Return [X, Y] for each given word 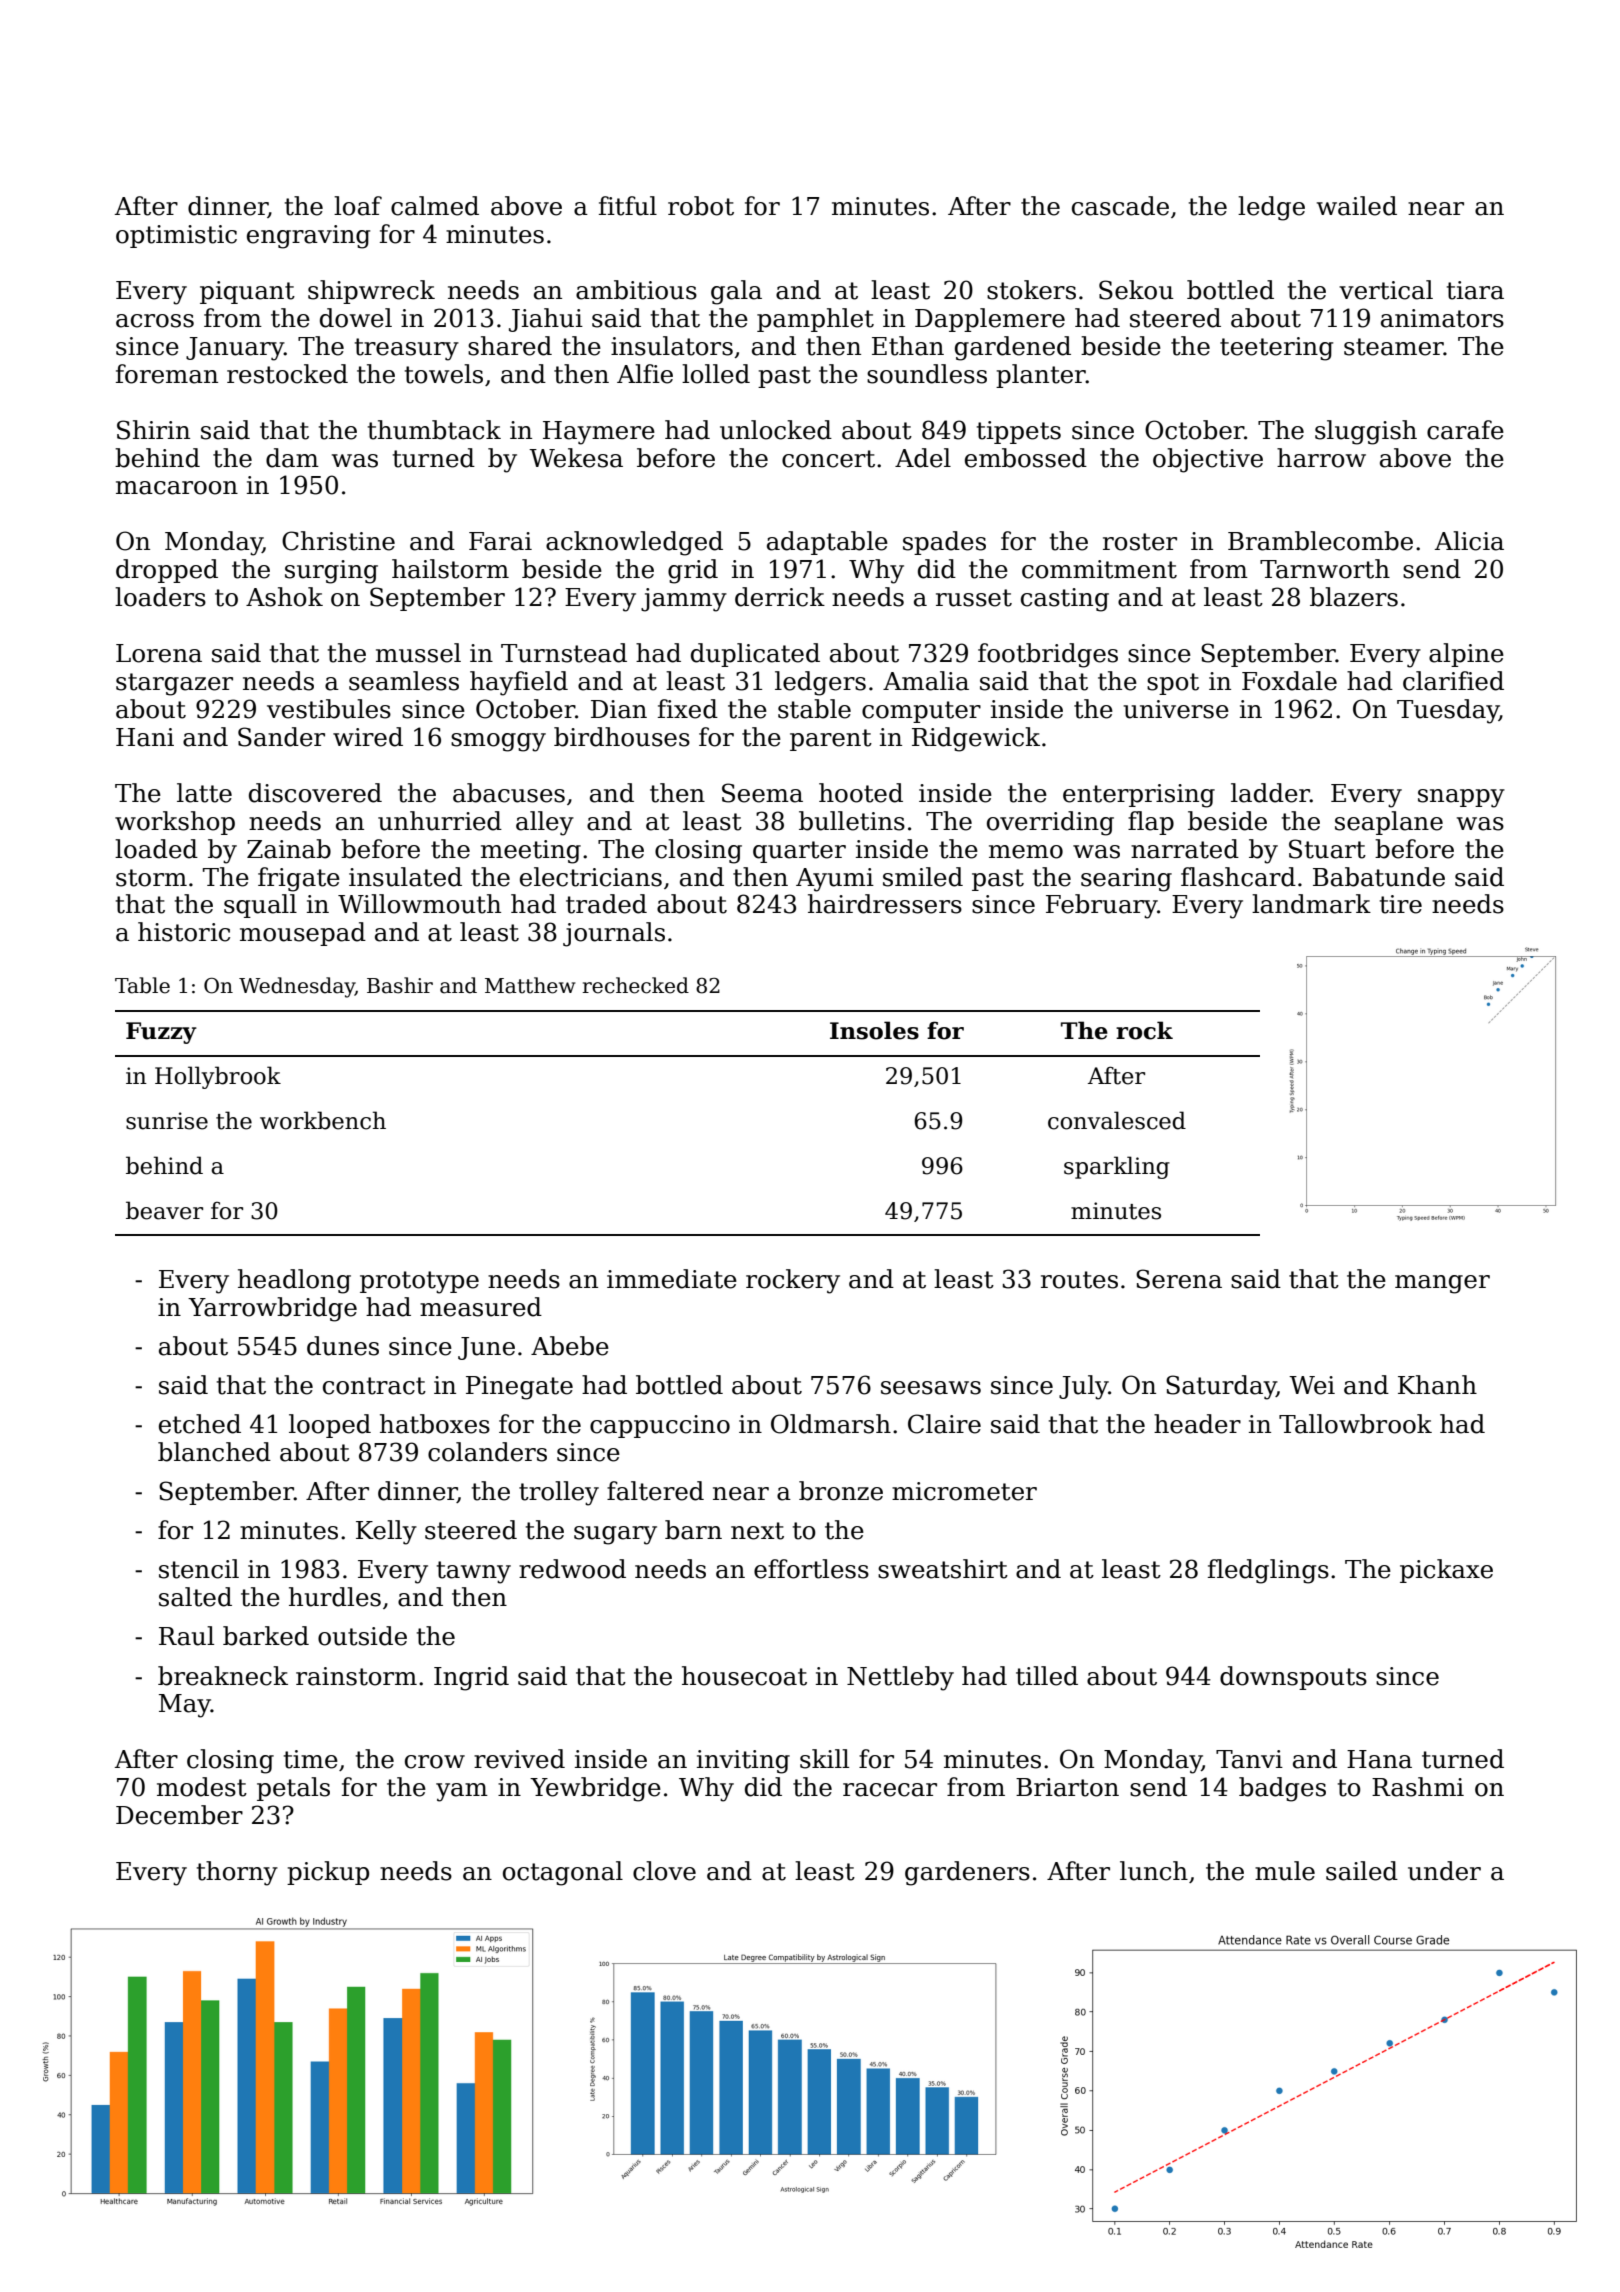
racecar [890, 1790]
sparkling [1117, 1167]
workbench [323, 1120]
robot [701, 206]
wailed [1357, 206]
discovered [315, 793]
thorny [237, 1873]
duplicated [755, 655]
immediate [672, 1279]
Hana [1379, 1759]
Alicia [1469, 541]
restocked [287, 374]
